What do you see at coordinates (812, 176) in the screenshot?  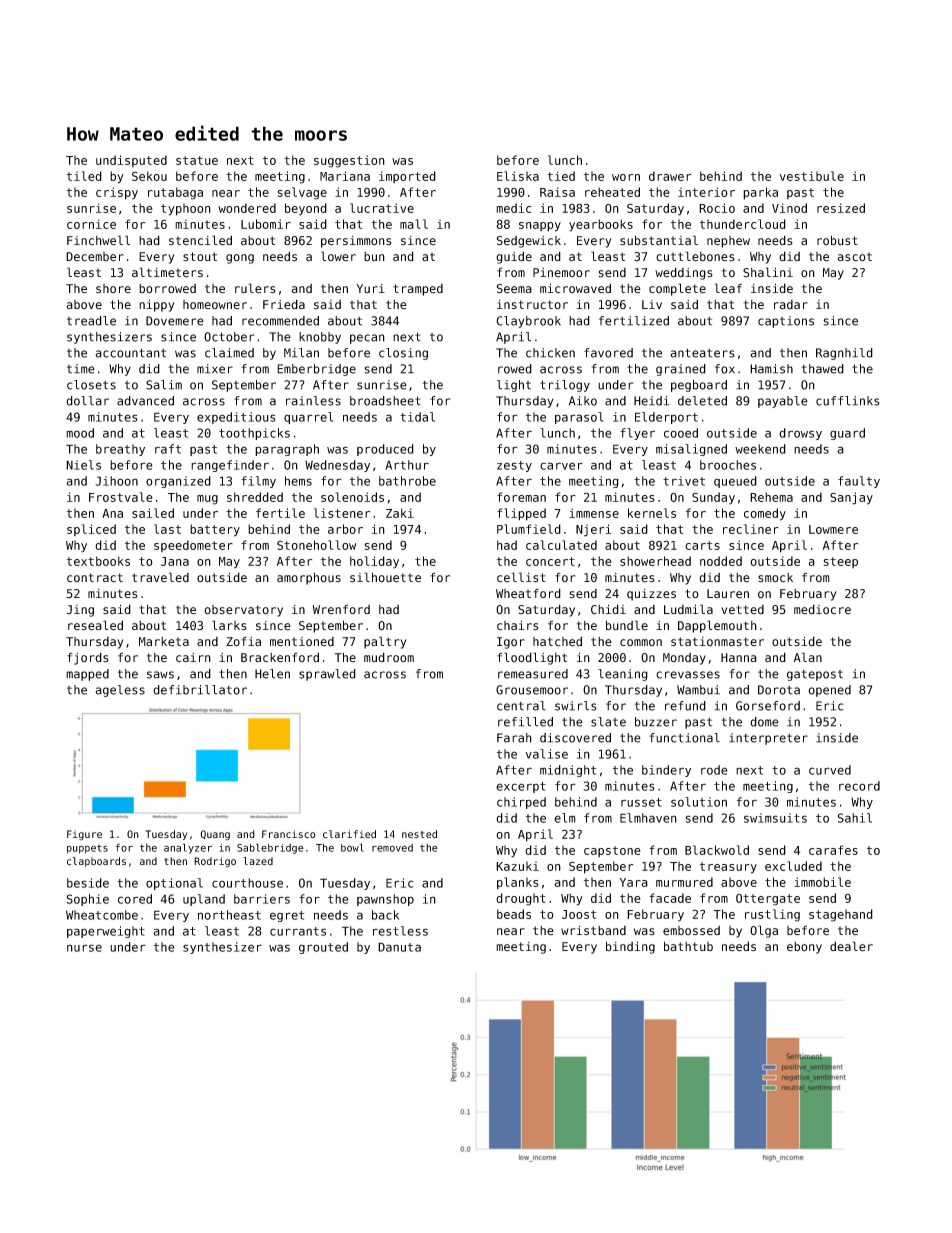 I see `vestibule` at bounding box center [812, 176].
